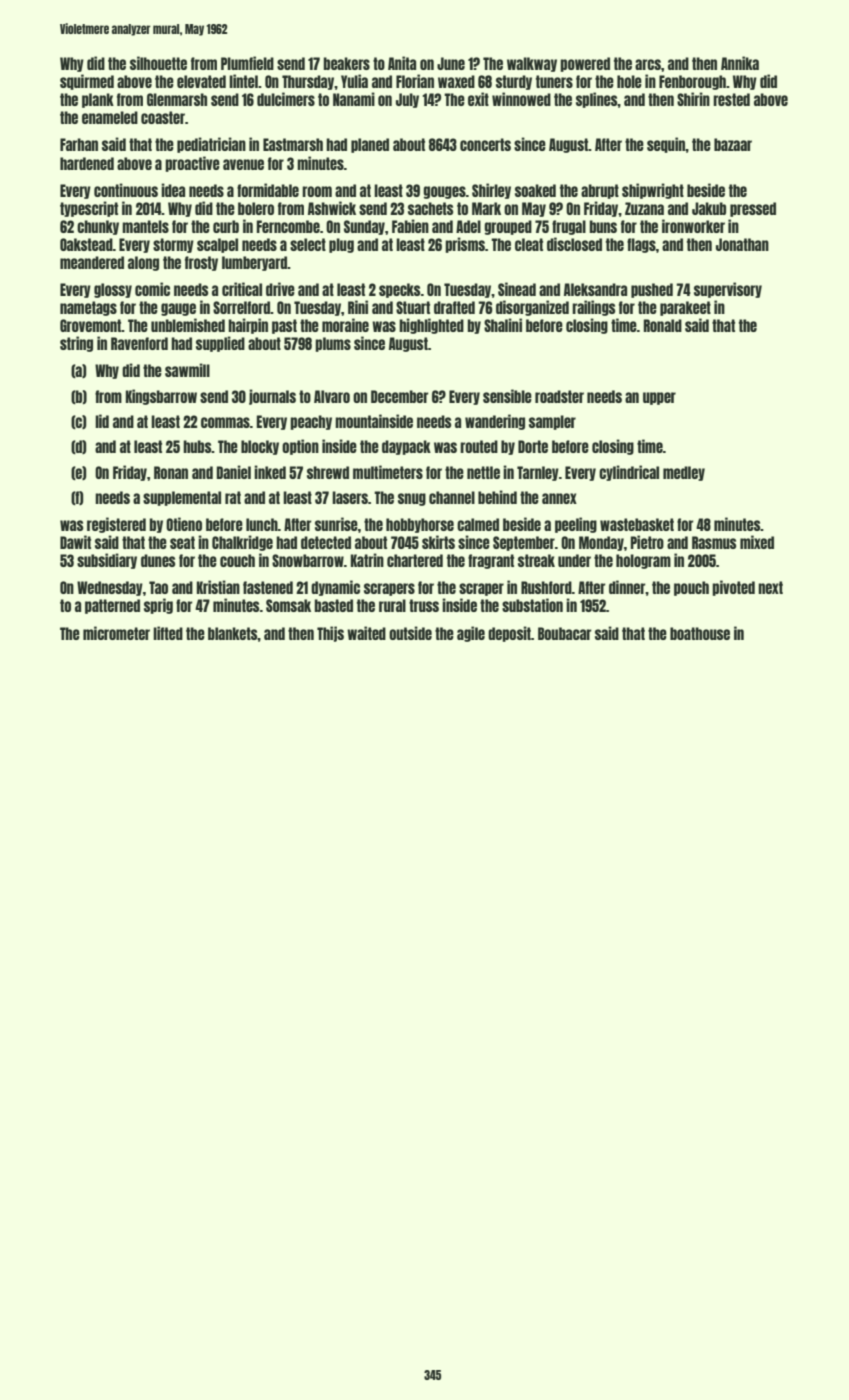 Image resolution: width=849 pixels, height=1400 pixels. I want to click on deposit, so click(509, 634).
